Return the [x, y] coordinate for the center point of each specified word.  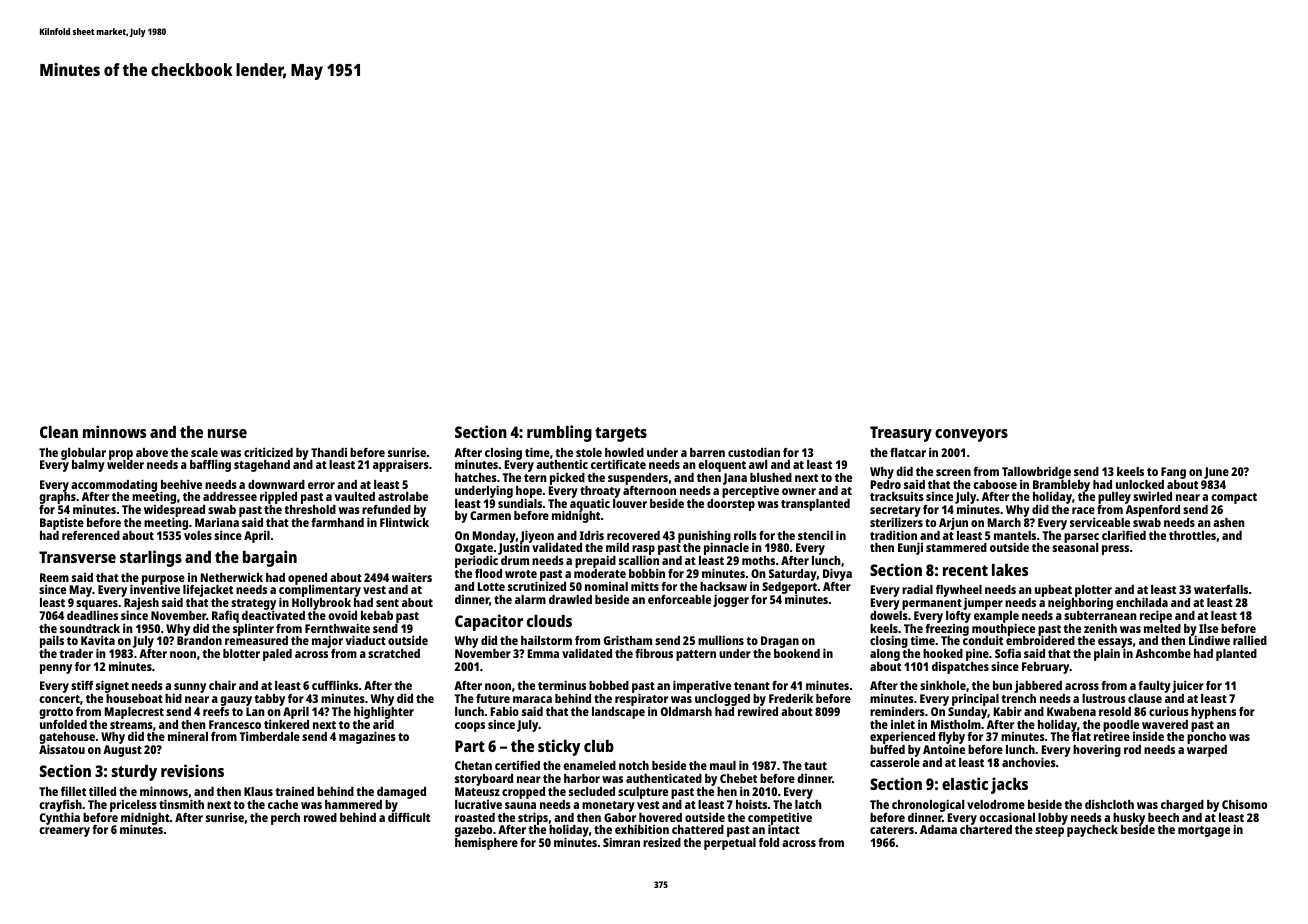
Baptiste [62, 524]
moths [758, 560]
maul [723, 765]
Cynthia [60, 819]
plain [1107, 655]
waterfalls [1221, 589]
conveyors [971, 435]
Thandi [329, 452]
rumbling [559, 433]
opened [307, 579]
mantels [1015, 535]
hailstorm [546, 640]
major [327, 641]
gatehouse [67, 738]
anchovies [1029, 762]
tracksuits [897, 496]
